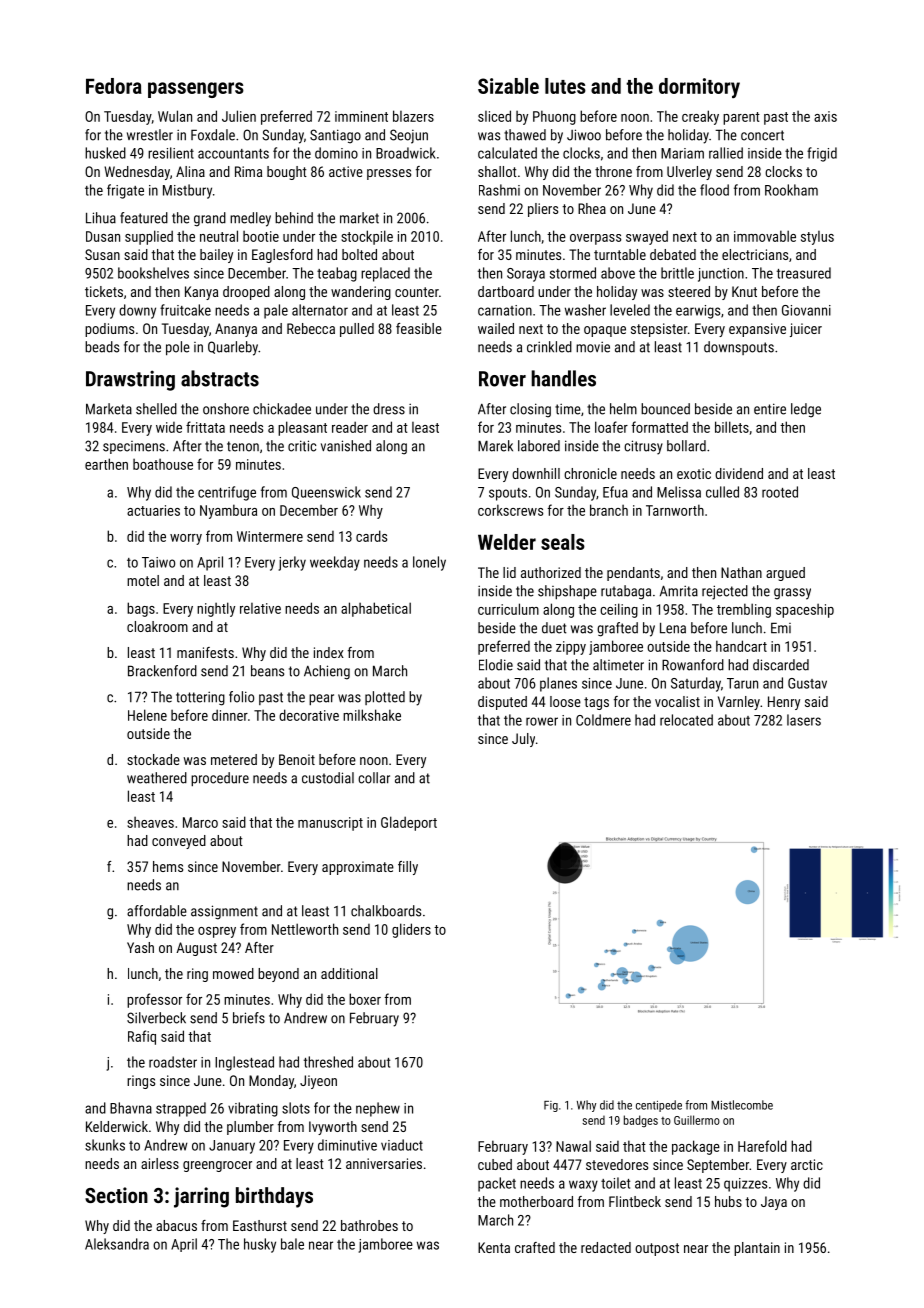  Describe the element at coordinates (804, 720) in the screenshot. I see `lasers` at that location.
